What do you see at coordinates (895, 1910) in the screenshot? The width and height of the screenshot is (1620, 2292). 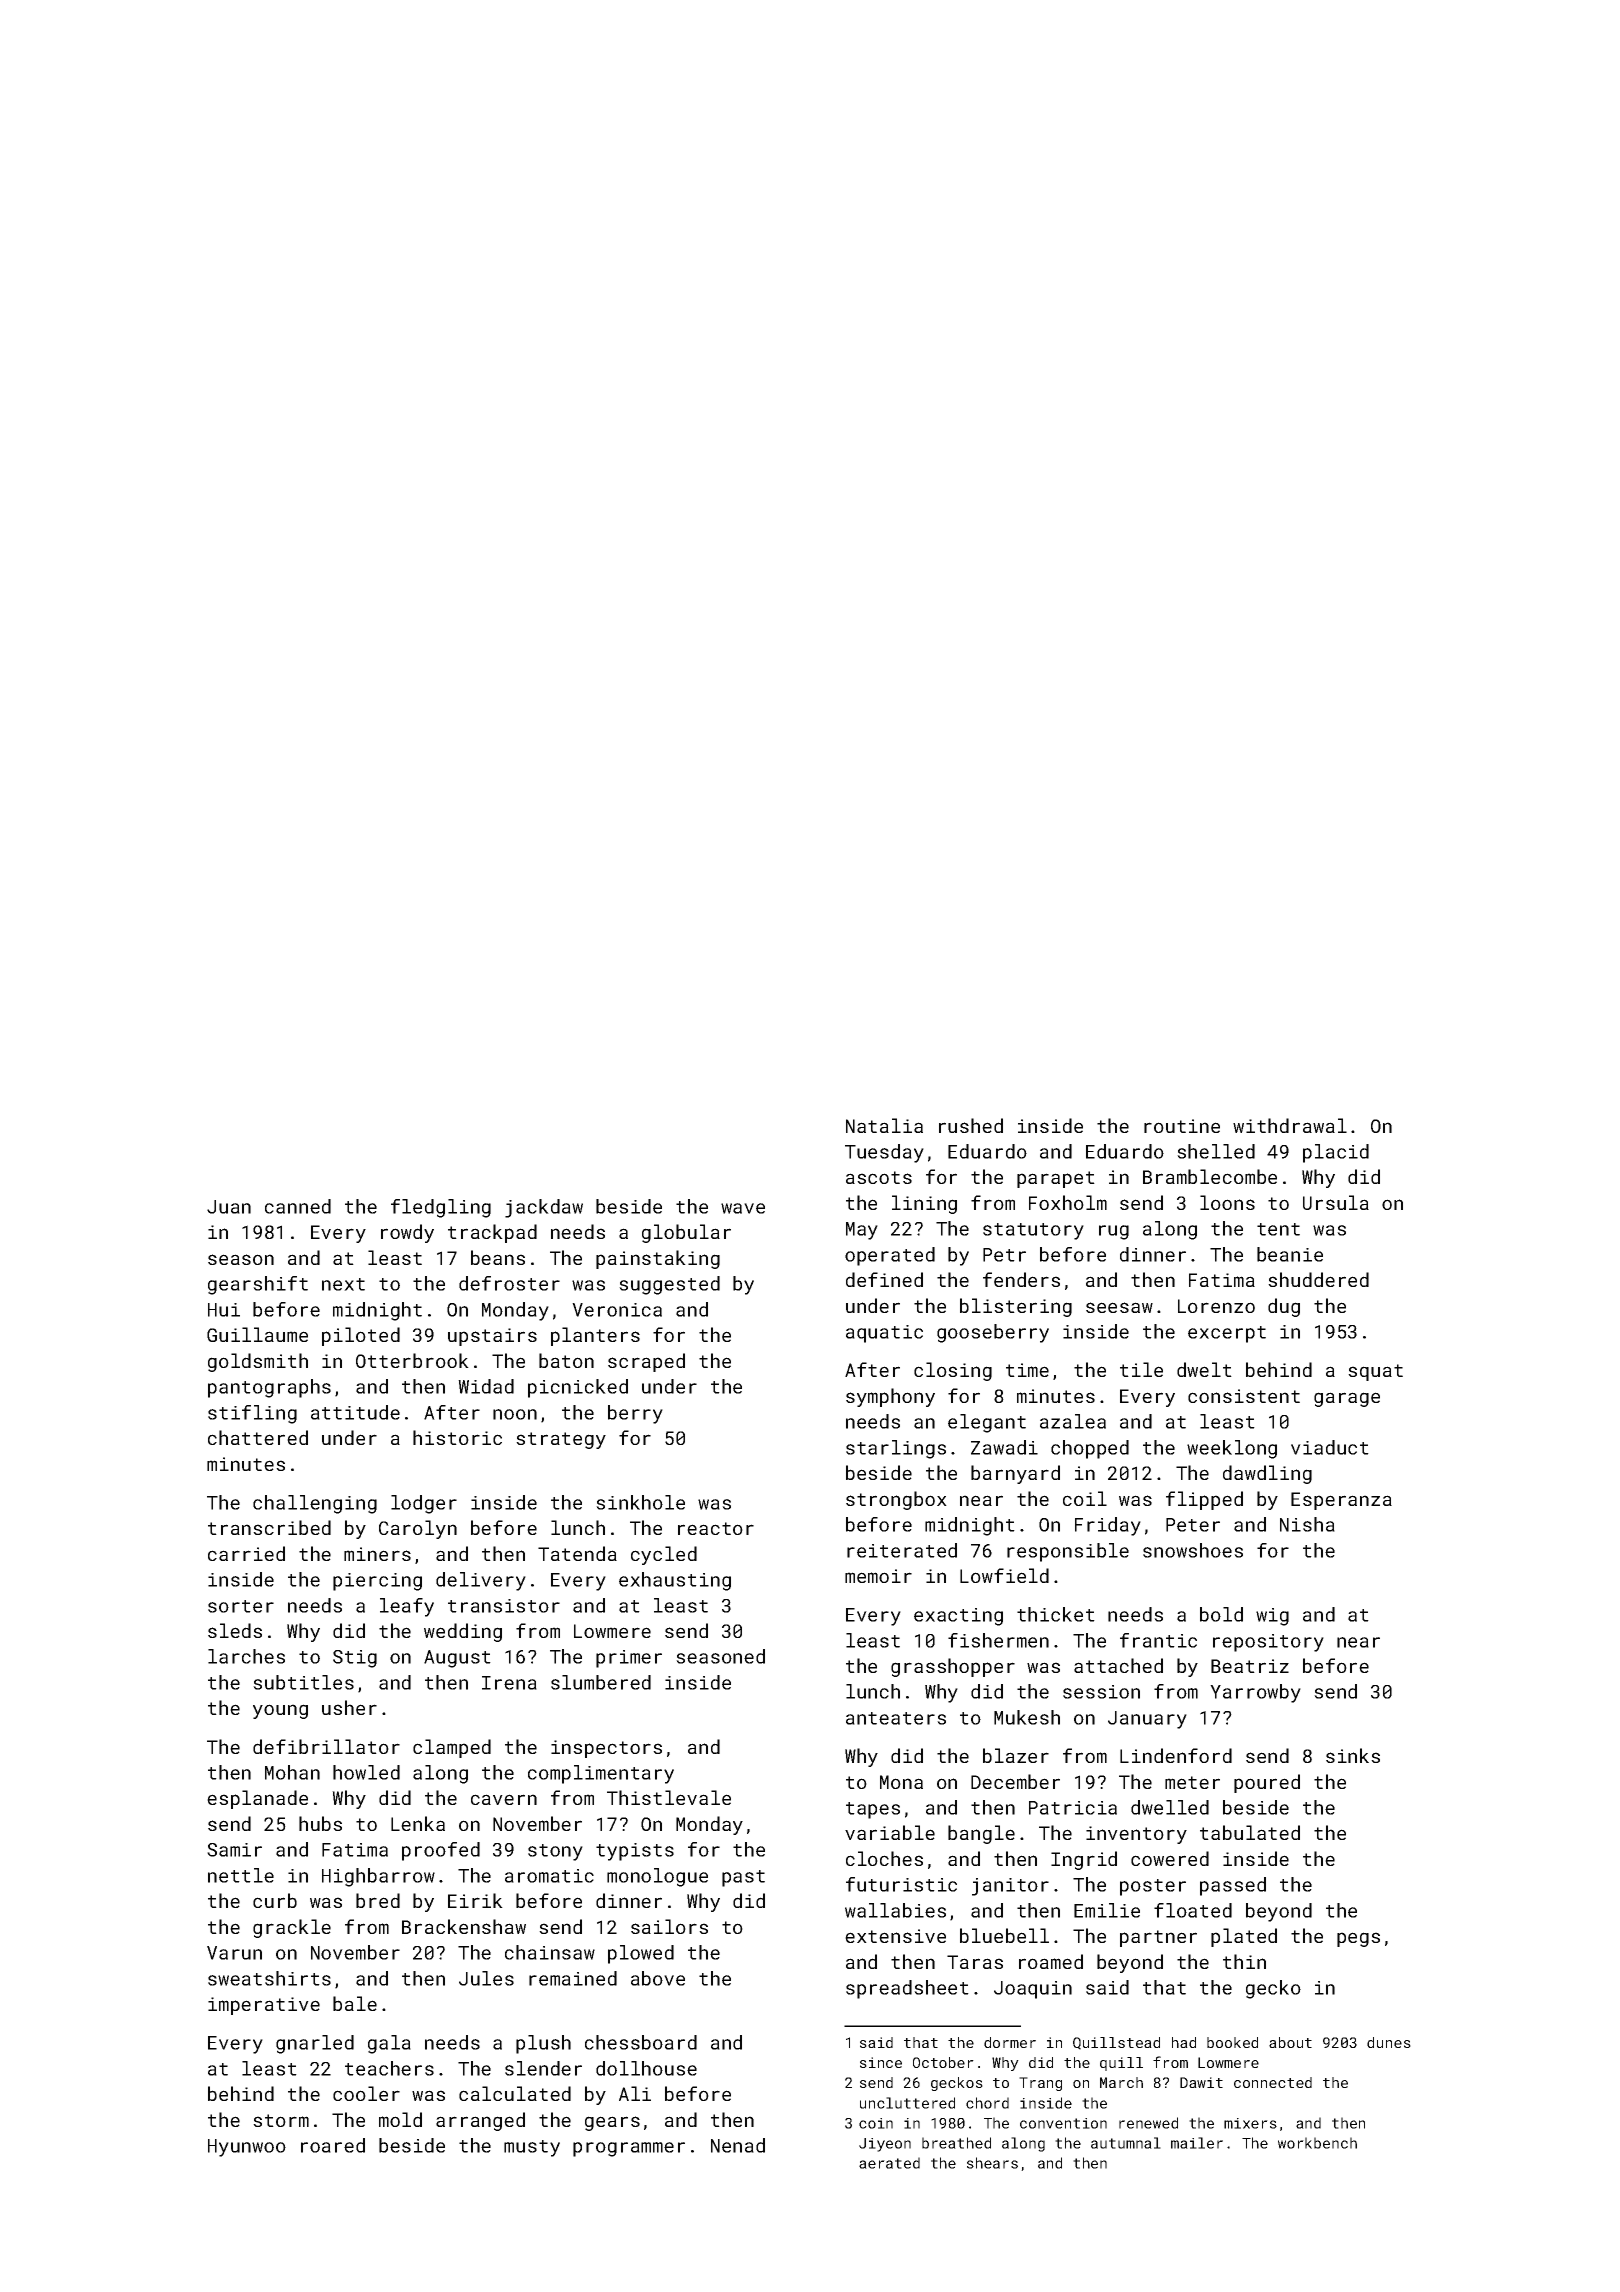 I see `wallabies` at bounding box center [895, 1910].
